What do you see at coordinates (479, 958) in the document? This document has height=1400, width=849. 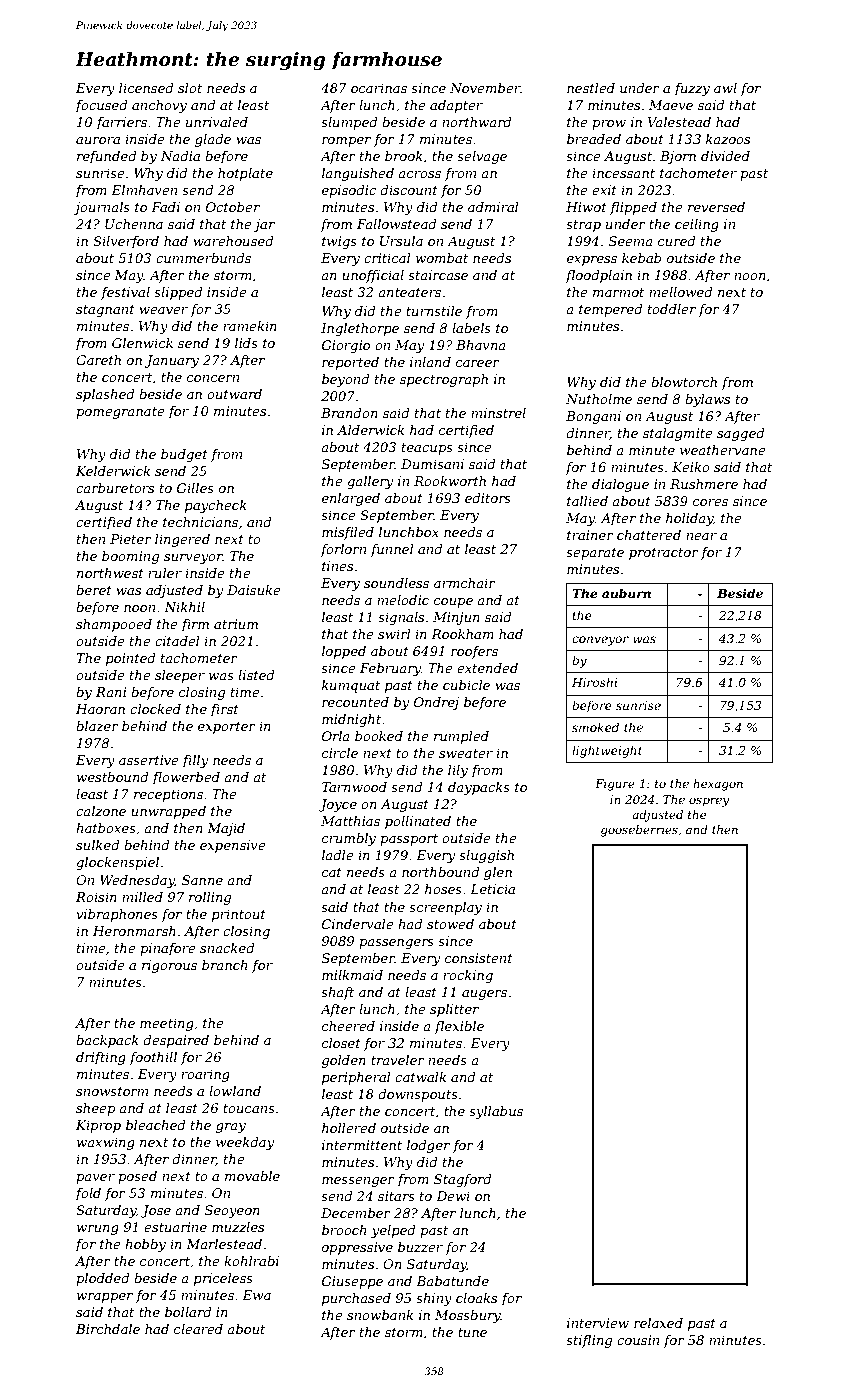 I see `consistent` at bounding box center [479, 958].
